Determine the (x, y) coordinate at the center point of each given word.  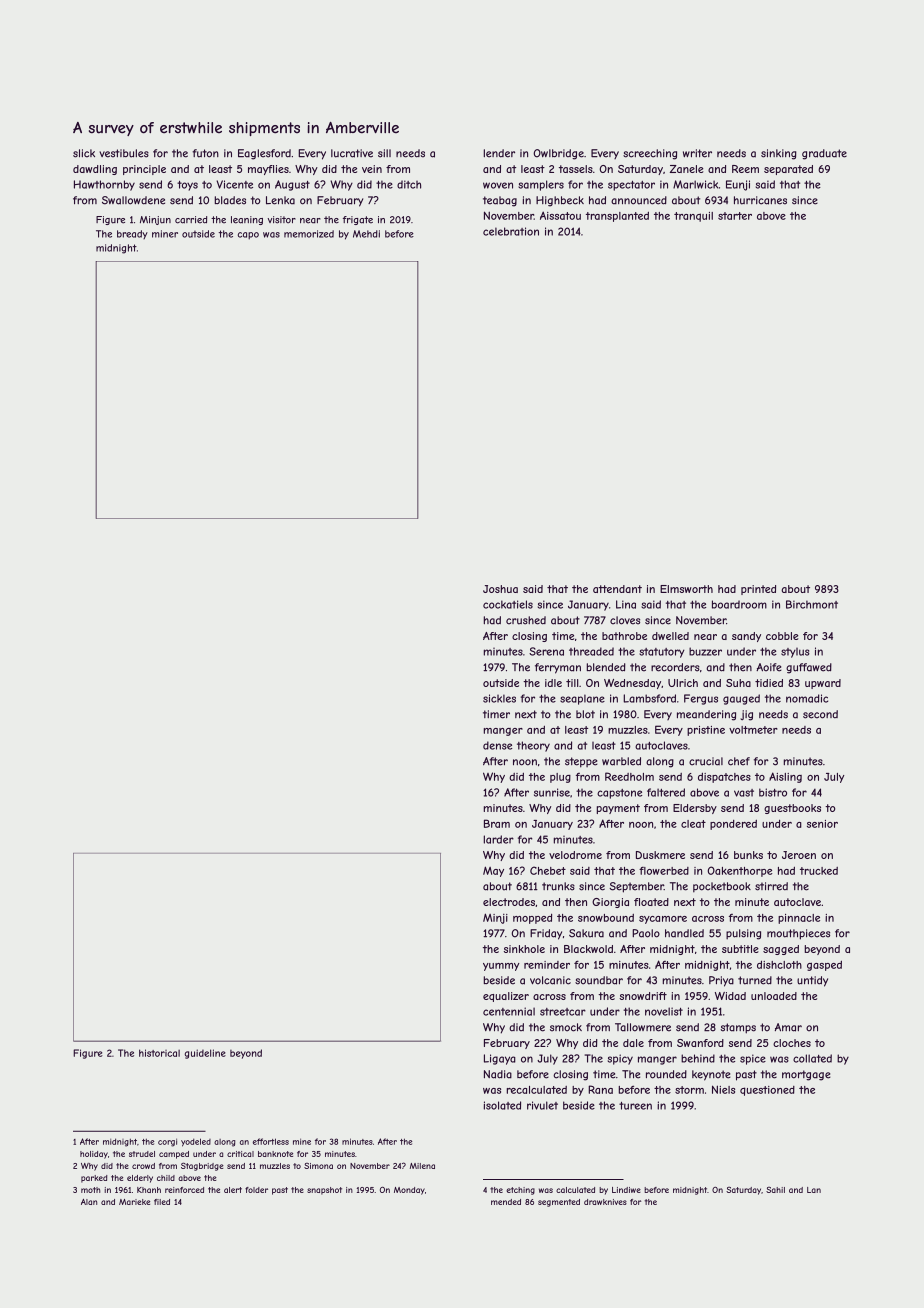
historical (159, 1053)
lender (499, 153)
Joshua (500, 589)
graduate (824, 154)
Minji (495, 918)
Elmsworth (686, 589)
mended (506, 1202)
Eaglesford (264, 154)
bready (132, 234)
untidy (812, 981)
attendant (617, 589)
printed (758, 590)
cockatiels (508, 604)
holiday (94, 1155)
